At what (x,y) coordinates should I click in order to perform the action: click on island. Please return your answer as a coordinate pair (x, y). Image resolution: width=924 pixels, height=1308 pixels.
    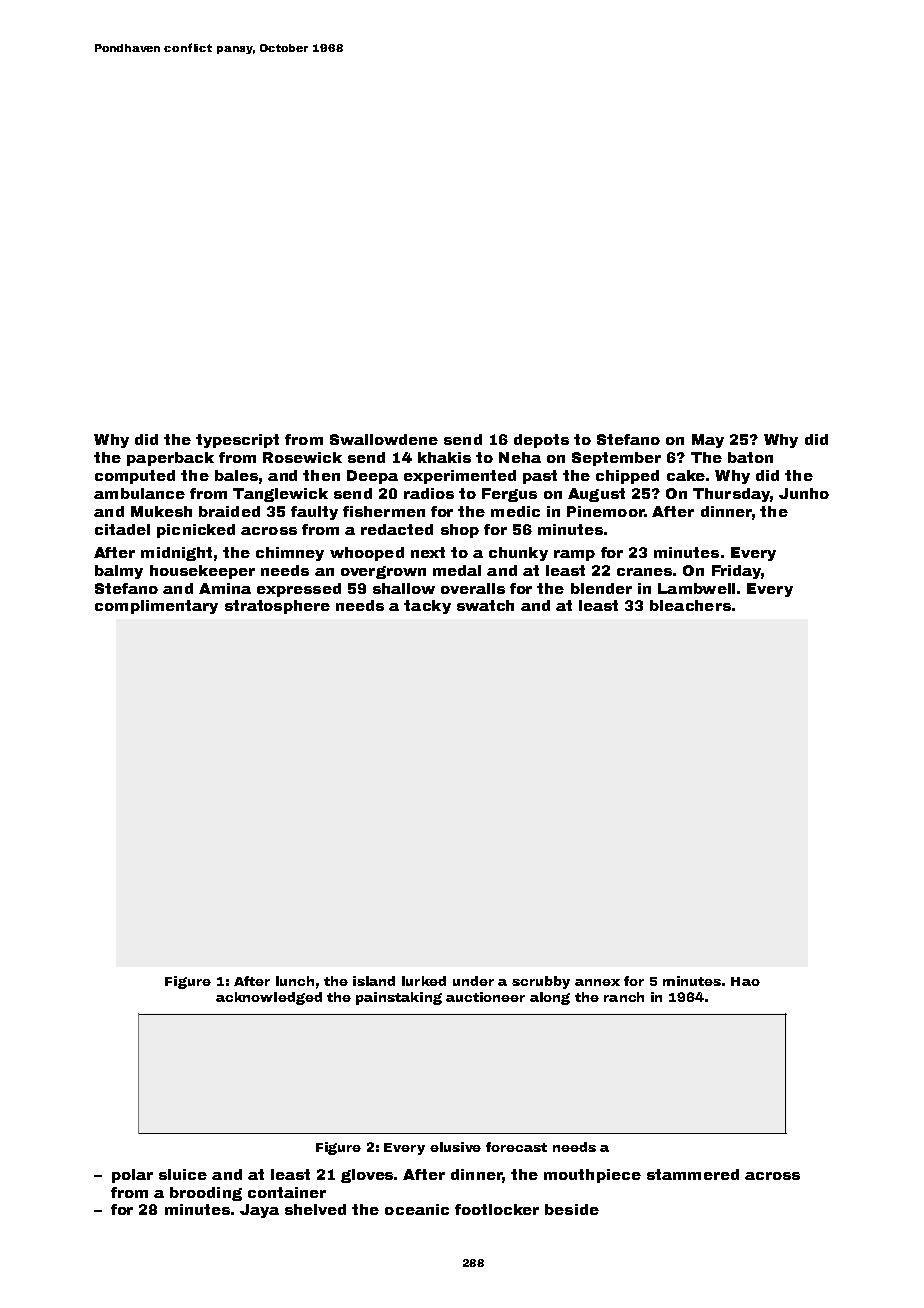
    Looking at the image, I should click on (374, 981).
